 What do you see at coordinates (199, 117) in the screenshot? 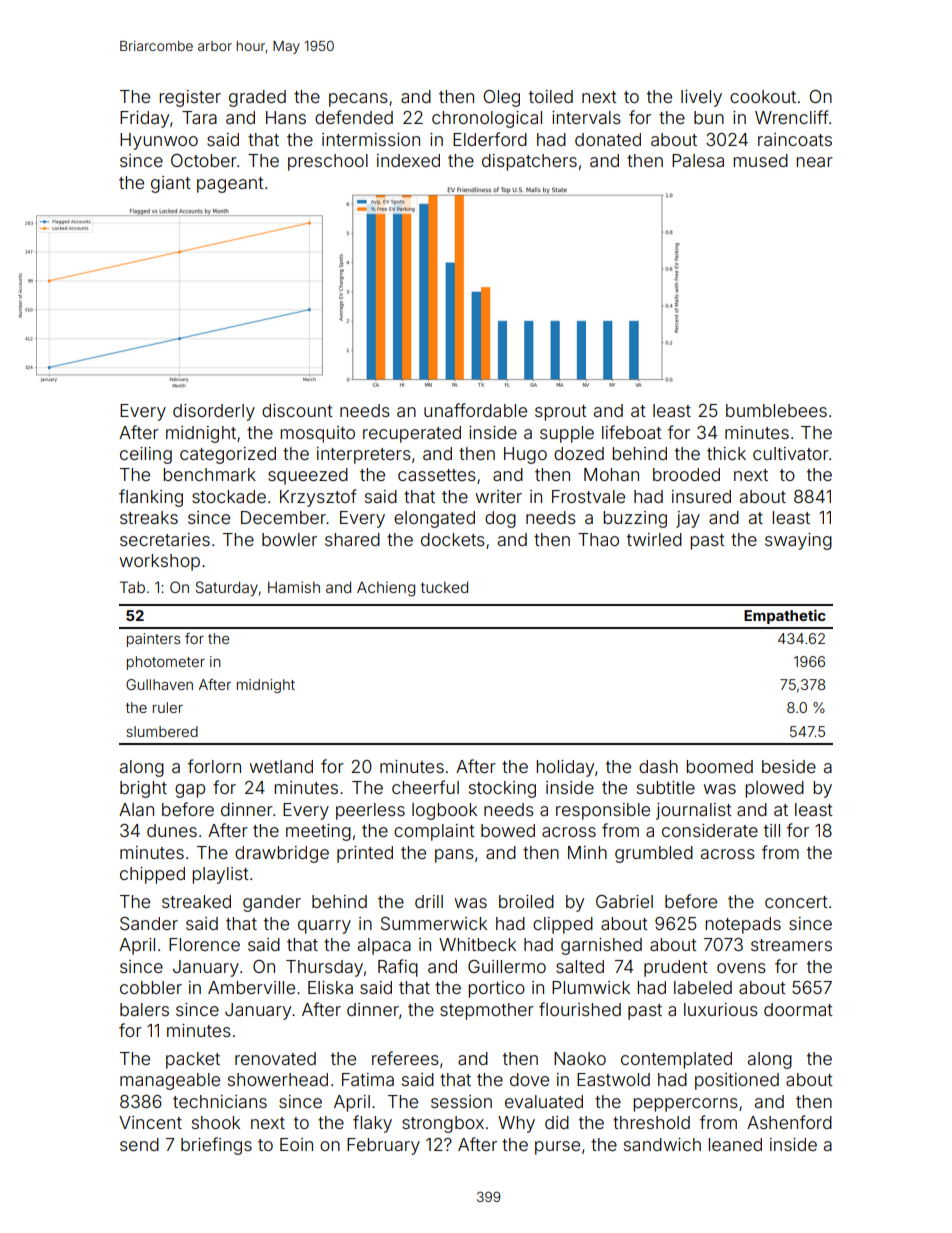
I see `Tara` at bounding box center [199, 117].
